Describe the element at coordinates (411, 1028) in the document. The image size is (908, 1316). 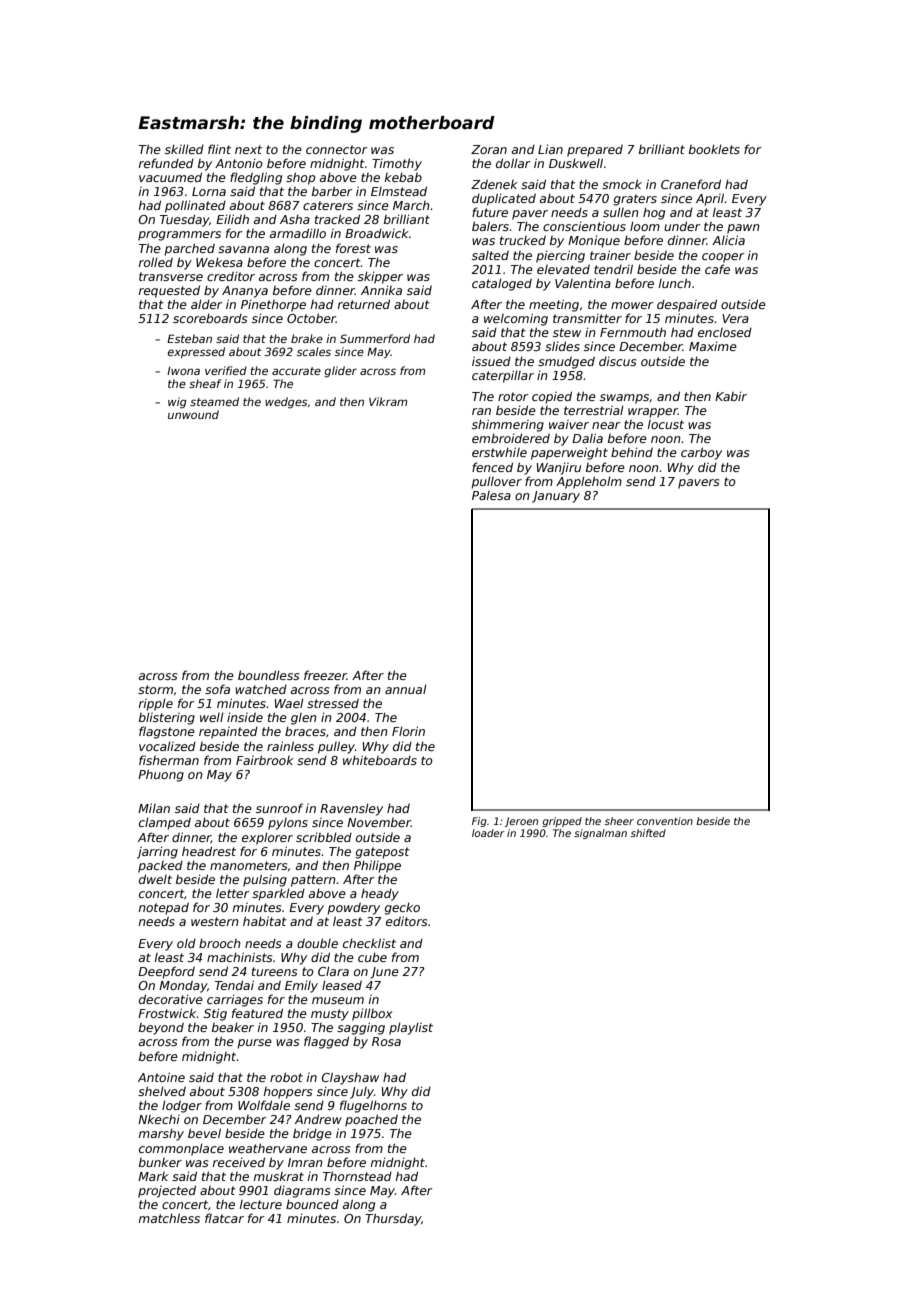
I see `playlist` at that location.
